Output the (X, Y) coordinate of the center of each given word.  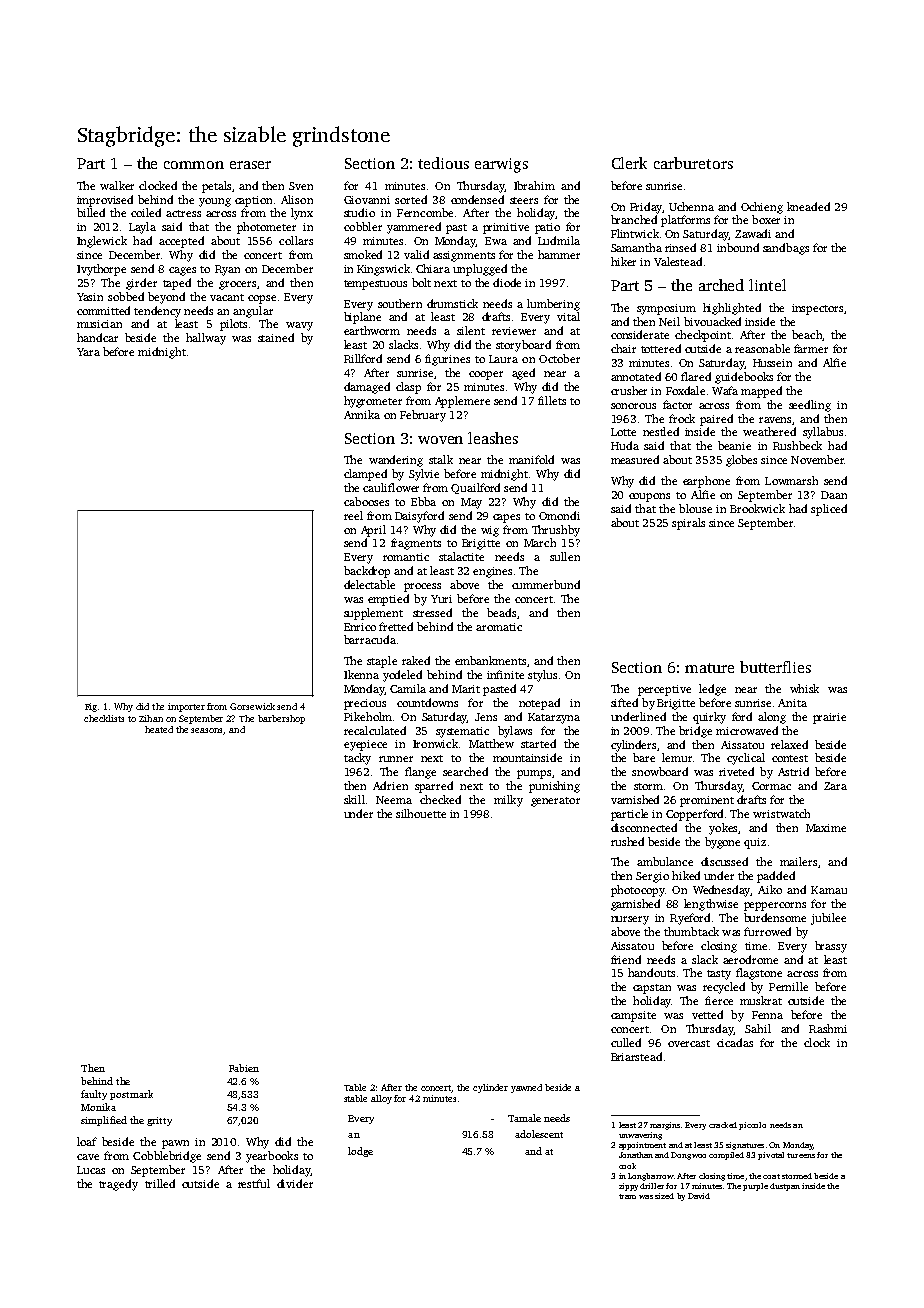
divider (295, 1183)
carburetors (693, 163)
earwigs (501, 165)
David (699, 1196)
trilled (160, 1183)
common (194, 165)
